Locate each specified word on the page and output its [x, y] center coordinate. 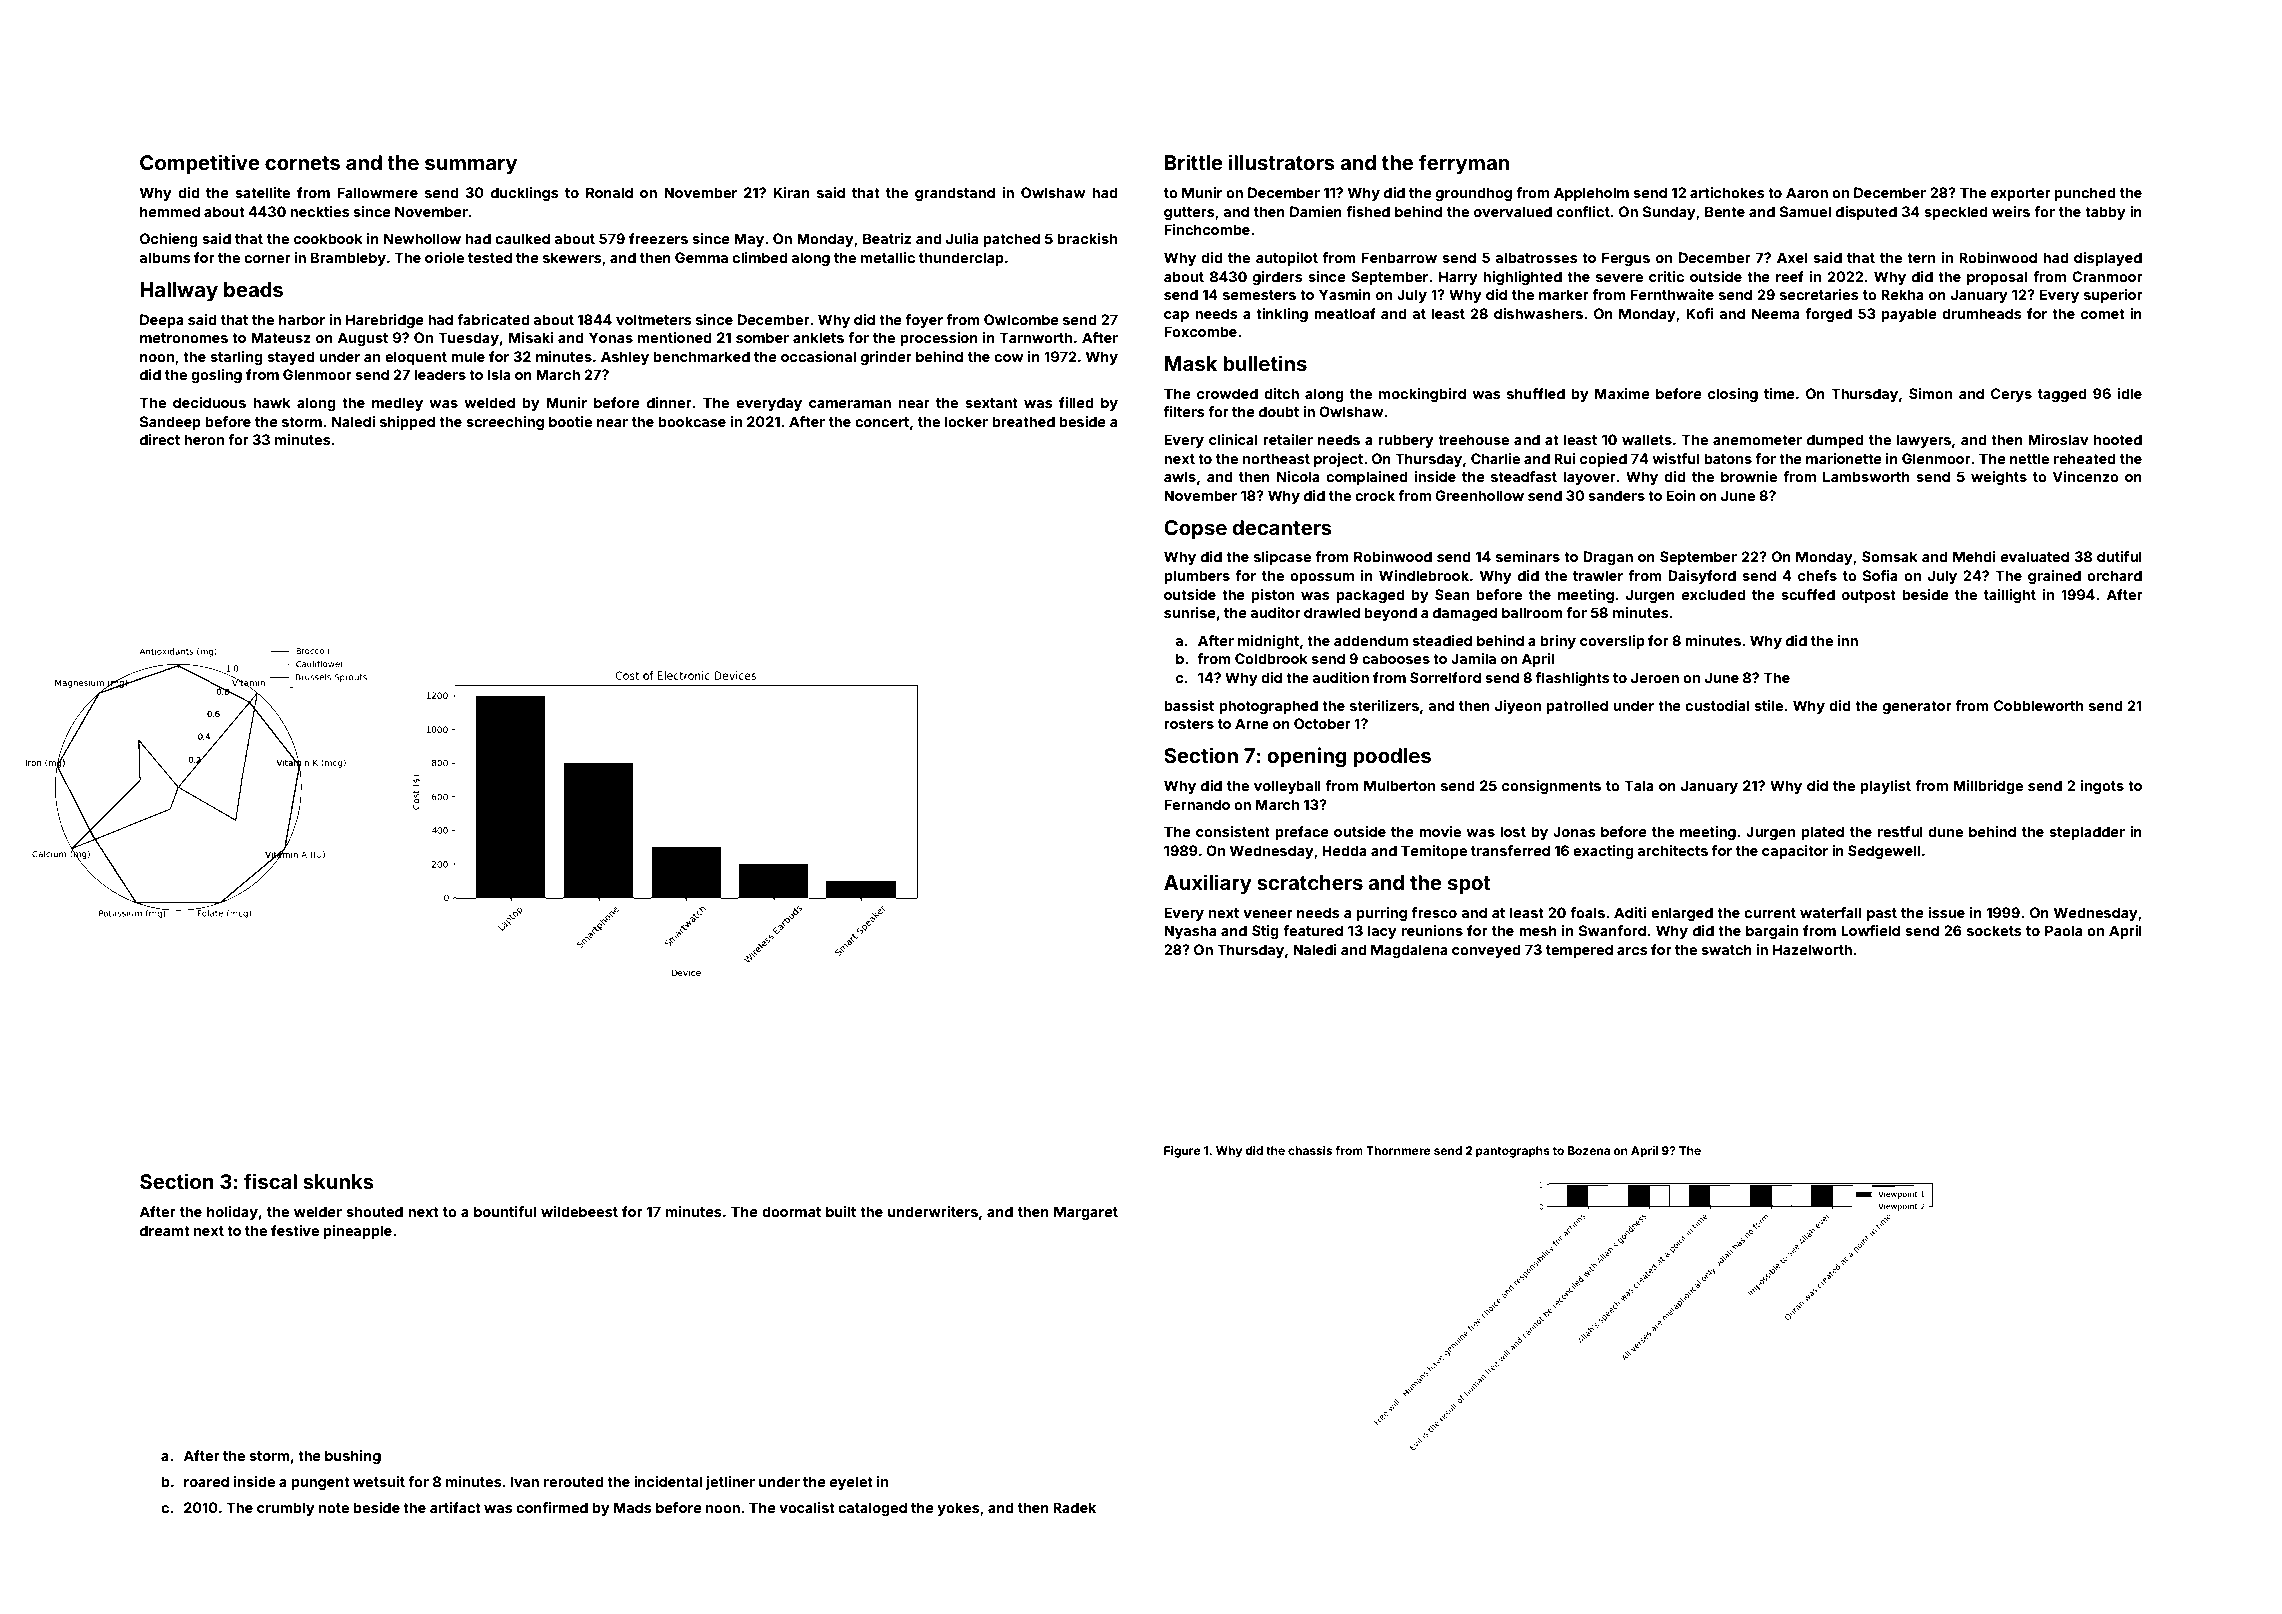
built [841, 1211]
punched [2085, 194]
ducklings [525, 194]
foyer [924, 321]
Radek [1074, 1507]
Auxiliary [1208, 884]
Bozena [1589, 1150]
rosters [1189, 724]
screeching [505, 423]
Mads [633, 1507]
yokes [958, 1509]
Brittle [1194, 162]
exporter [2021, 194]
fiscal [270, 1181]
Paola [2063, 930]
